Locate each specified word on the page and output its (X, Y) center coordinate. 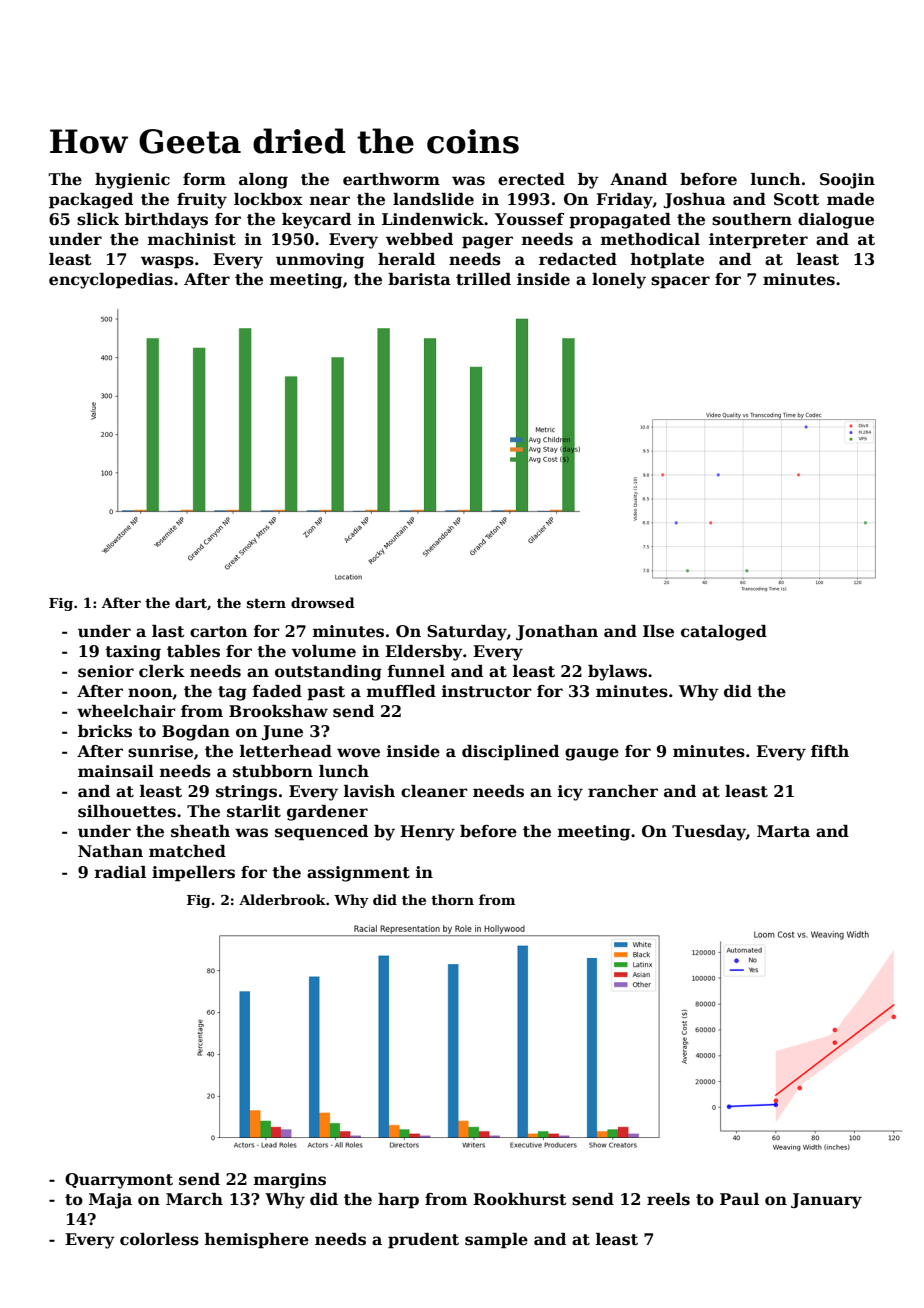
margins (290, 1181)
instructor (487, 691)
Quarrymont (119, 1181)
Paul (739, 1199)
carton (219, 632)
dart (191, 602)
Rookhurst (520, 1199)
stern (266, 603)
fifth (830, 751)
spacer (680, 282)
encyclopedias (111, 281)
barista (419, 279)
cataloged (724, 633)
